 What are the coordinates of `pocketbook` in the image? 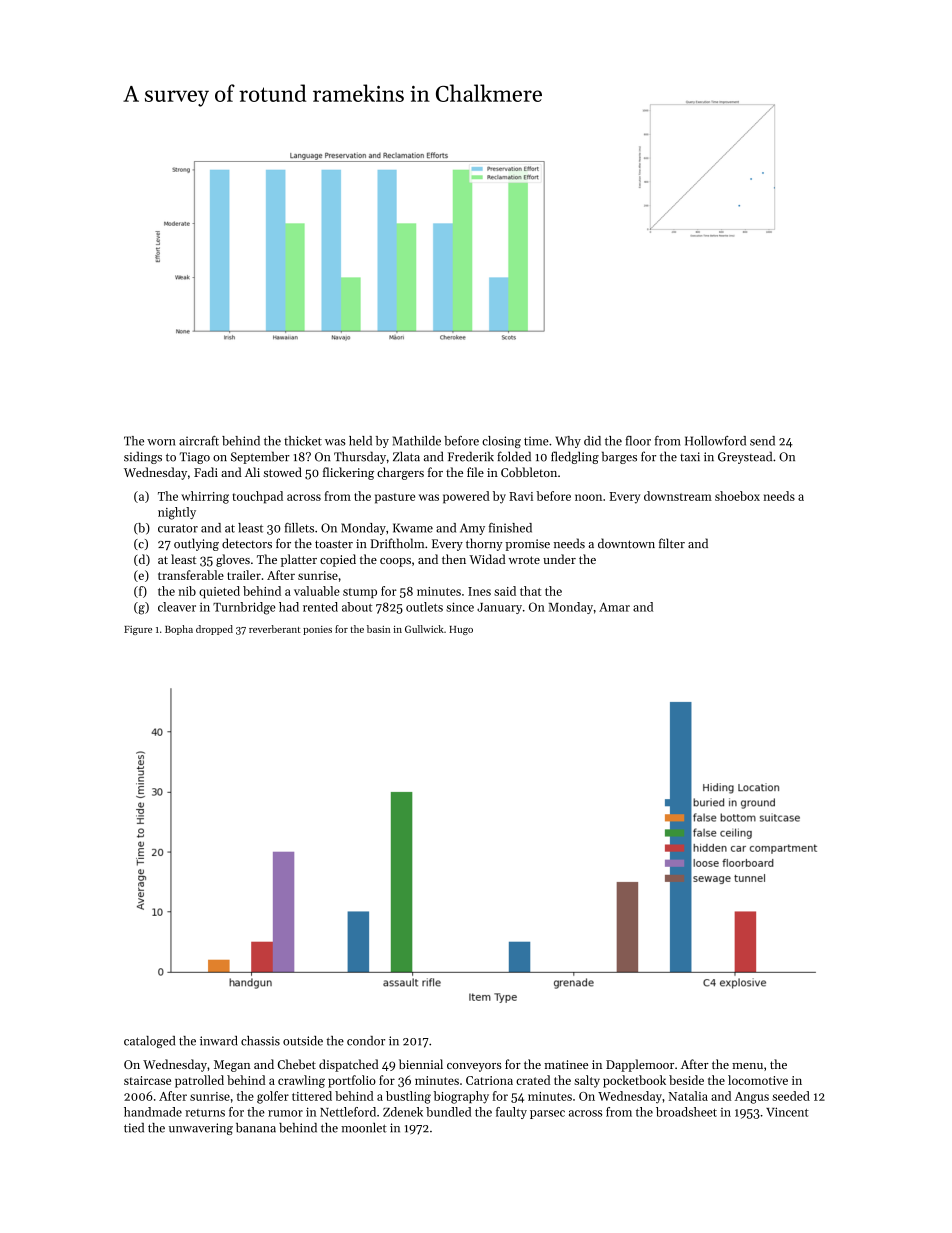 It's located at (634, 1081).
